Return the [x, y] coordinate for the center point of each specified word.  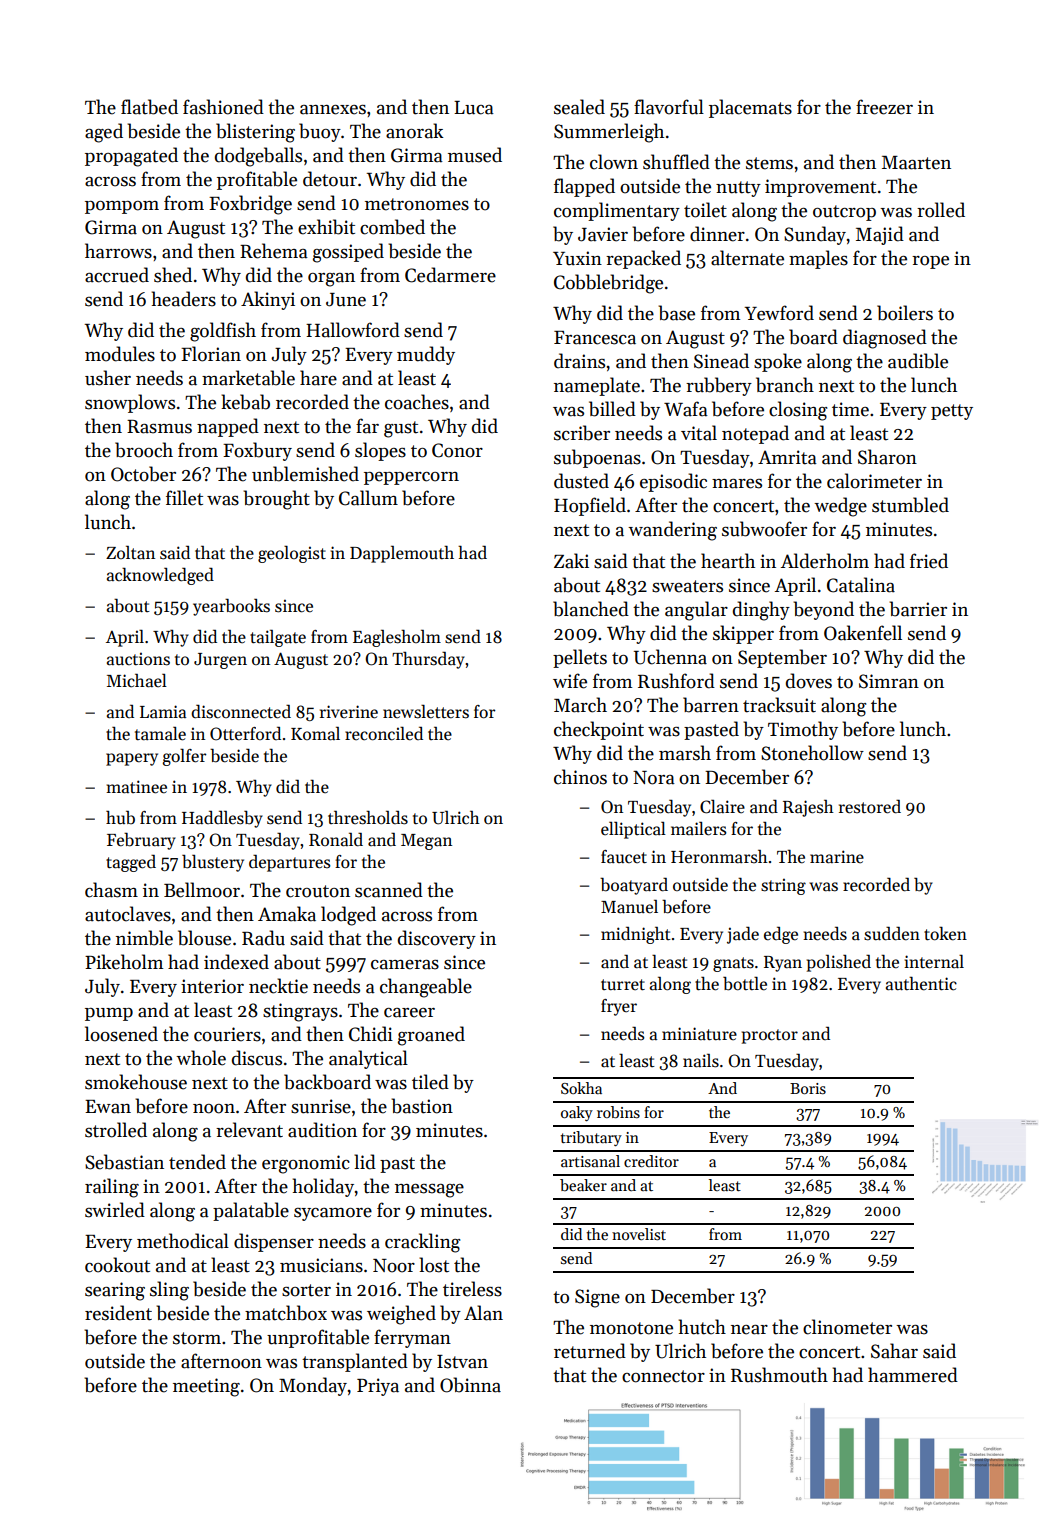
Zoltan [130, 552]
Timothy [803, 730]
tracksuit [779, 705]
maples [818, 259]
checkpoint [599, 730]
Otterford [245, 733]
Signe [597, 1298]
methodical [183, 1241]
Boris [808, 1088]
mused [475, 155]
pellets [580, 658]
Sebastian [124, 1162]
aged [104, 133]
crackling [422, 1243]
